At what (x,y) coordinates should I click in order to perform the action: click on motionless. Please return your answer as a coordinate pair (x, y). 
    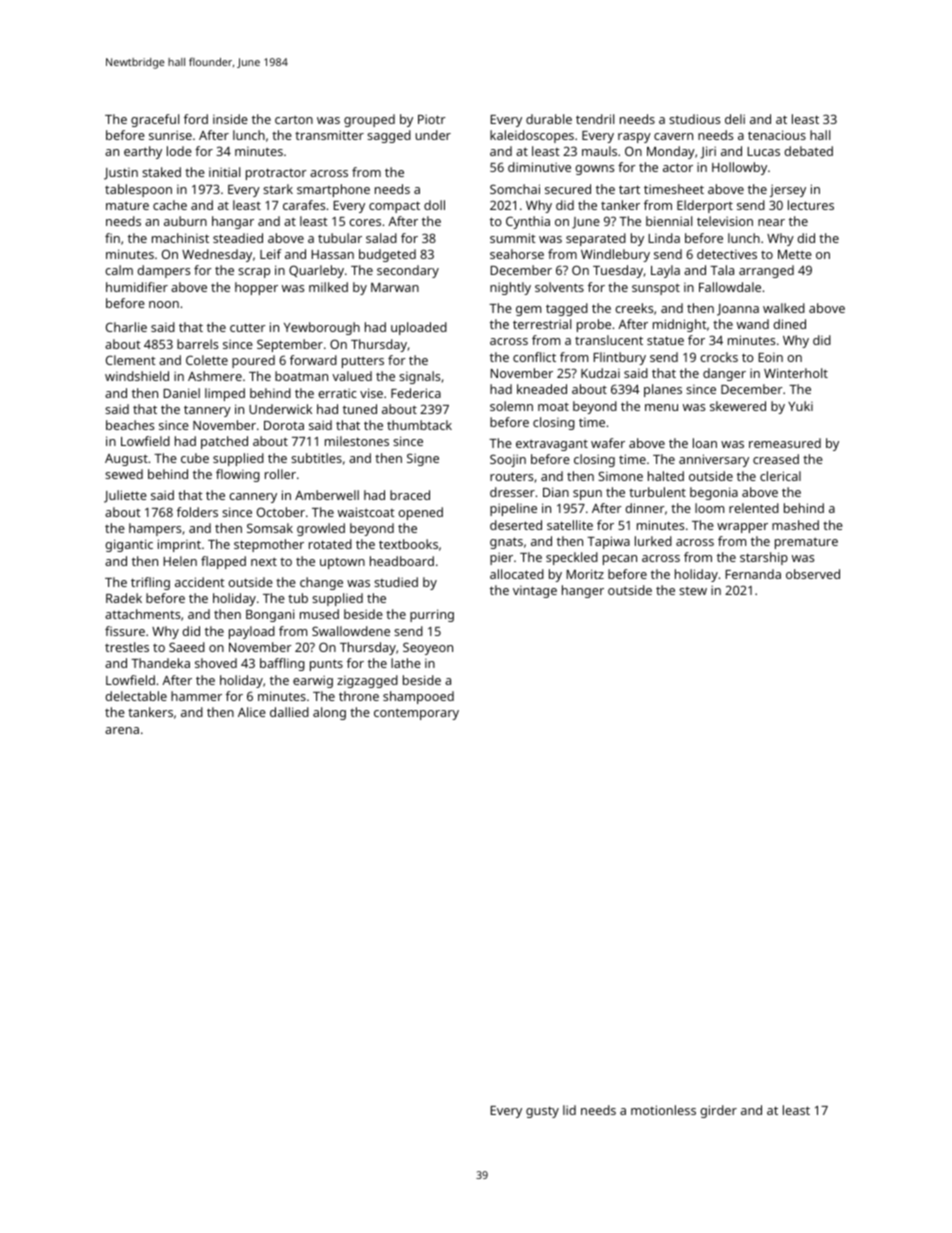
    Looking at the image, I should click on (663, 1110).
